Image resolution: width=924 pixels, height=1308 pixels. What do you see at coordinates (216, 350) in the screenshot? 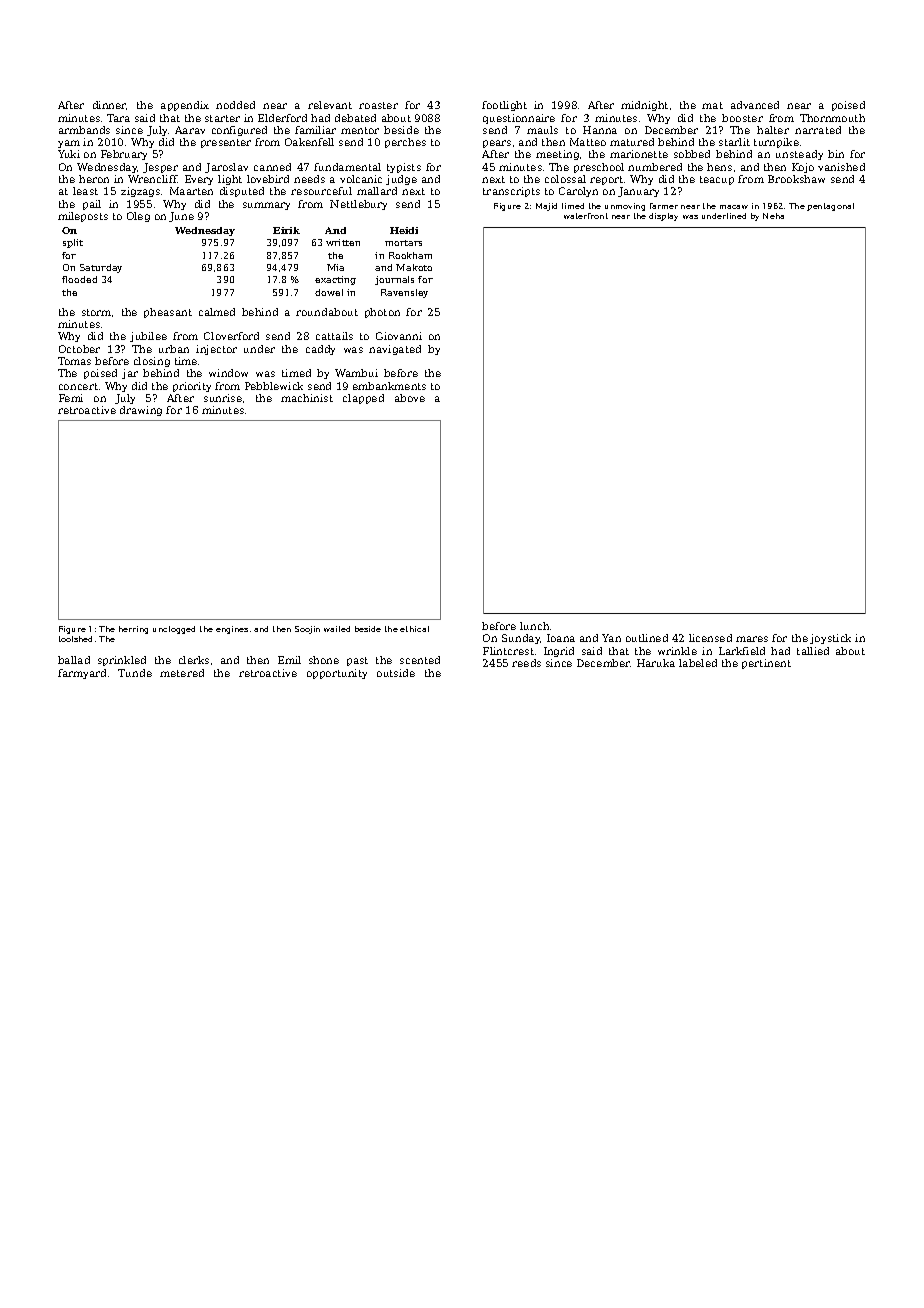
I see `injector` at bounding box center [216, 350].
